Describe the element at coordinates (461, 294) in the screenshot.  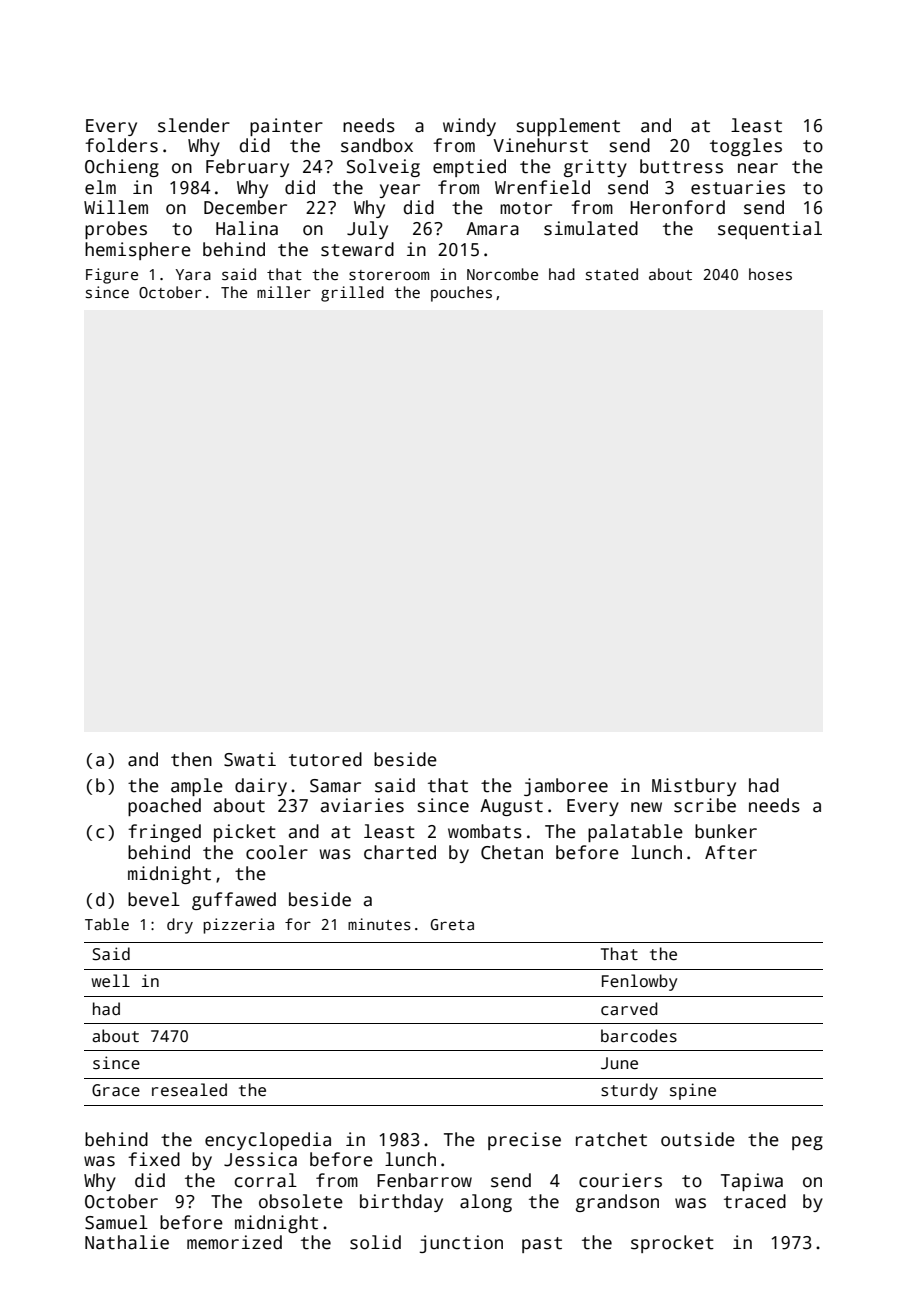
I see `pouches` at that location.
